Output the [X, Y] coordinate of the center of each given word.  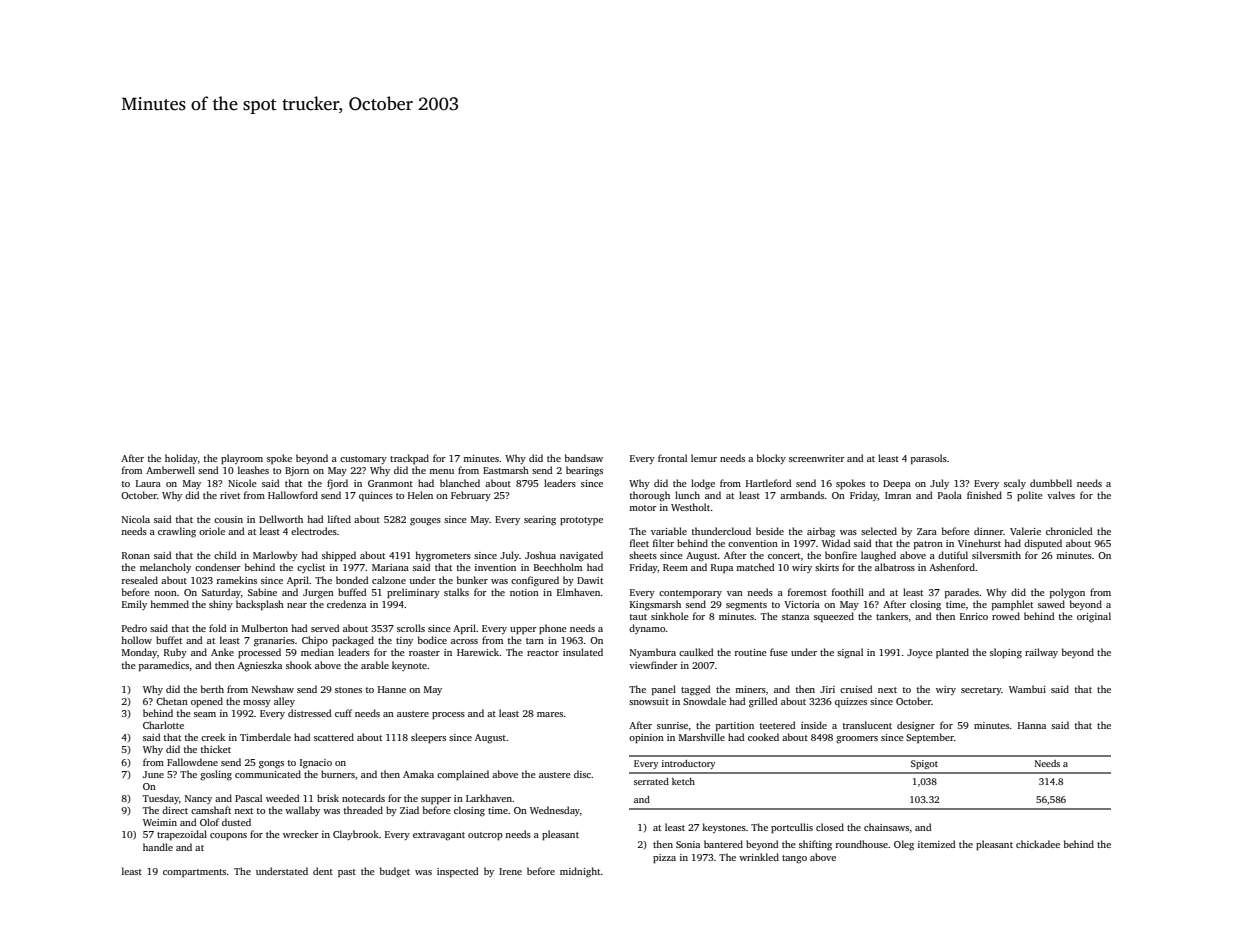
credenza [346, 604]
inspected [458, 872]
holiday [181, 459]
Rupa [722, 568]
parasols [929, 459]
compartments [194, 873]
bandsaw [584, 458]
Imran [898, 495]
